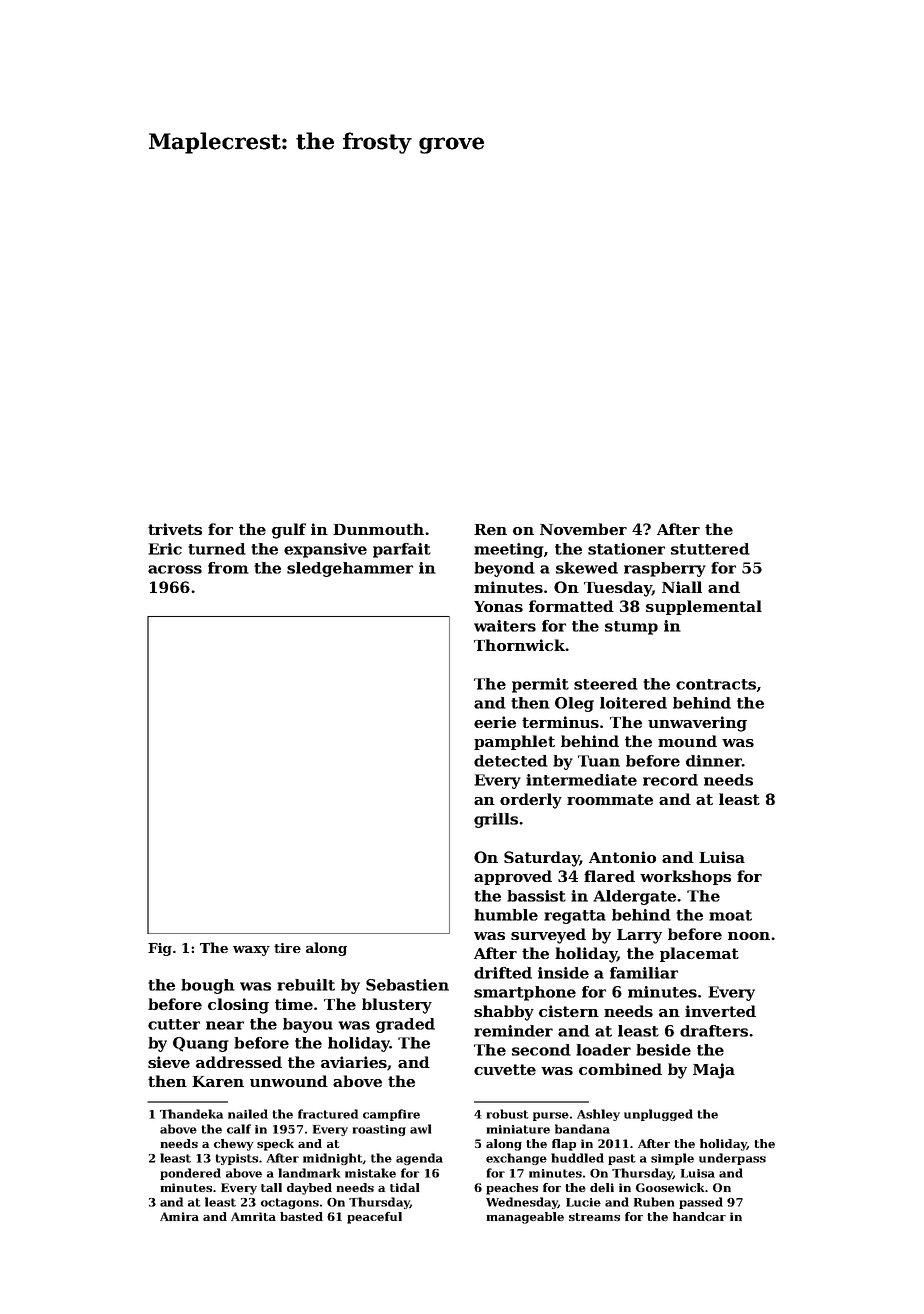  What do you see at coordinates (710, 549) in the screenshot?
I see `stuttered` at bounding box center [710, 549].
